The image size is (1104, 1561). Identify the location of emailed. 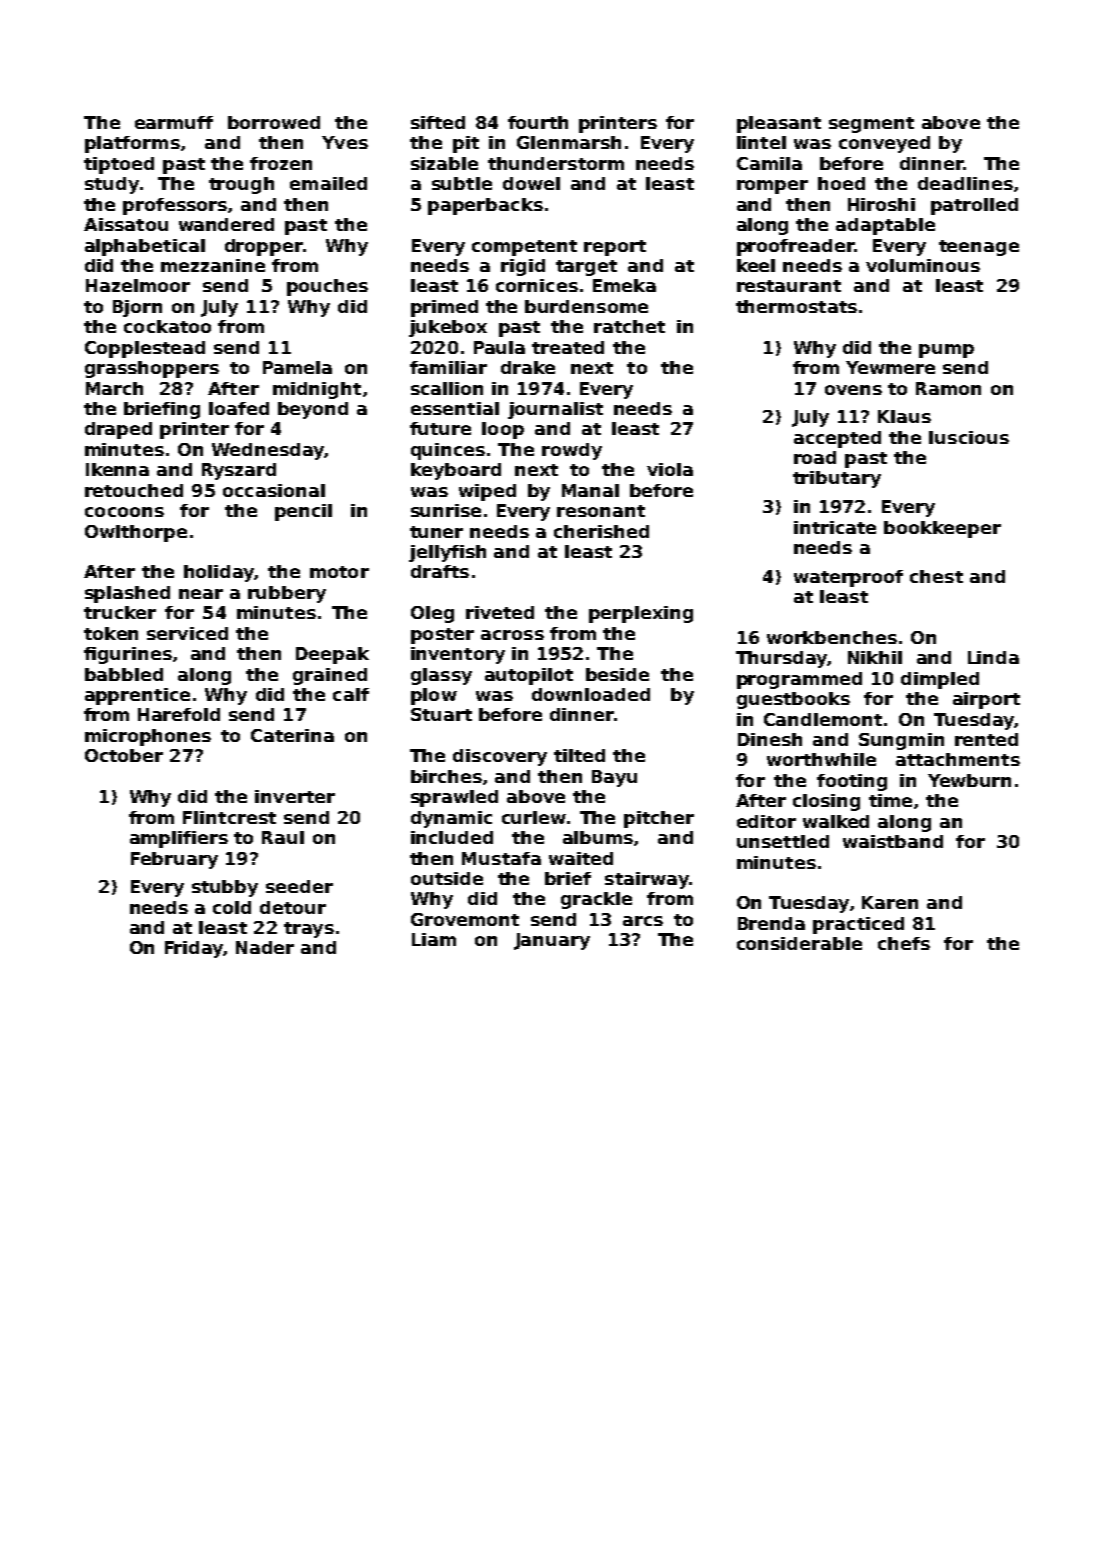
(328, 183).
